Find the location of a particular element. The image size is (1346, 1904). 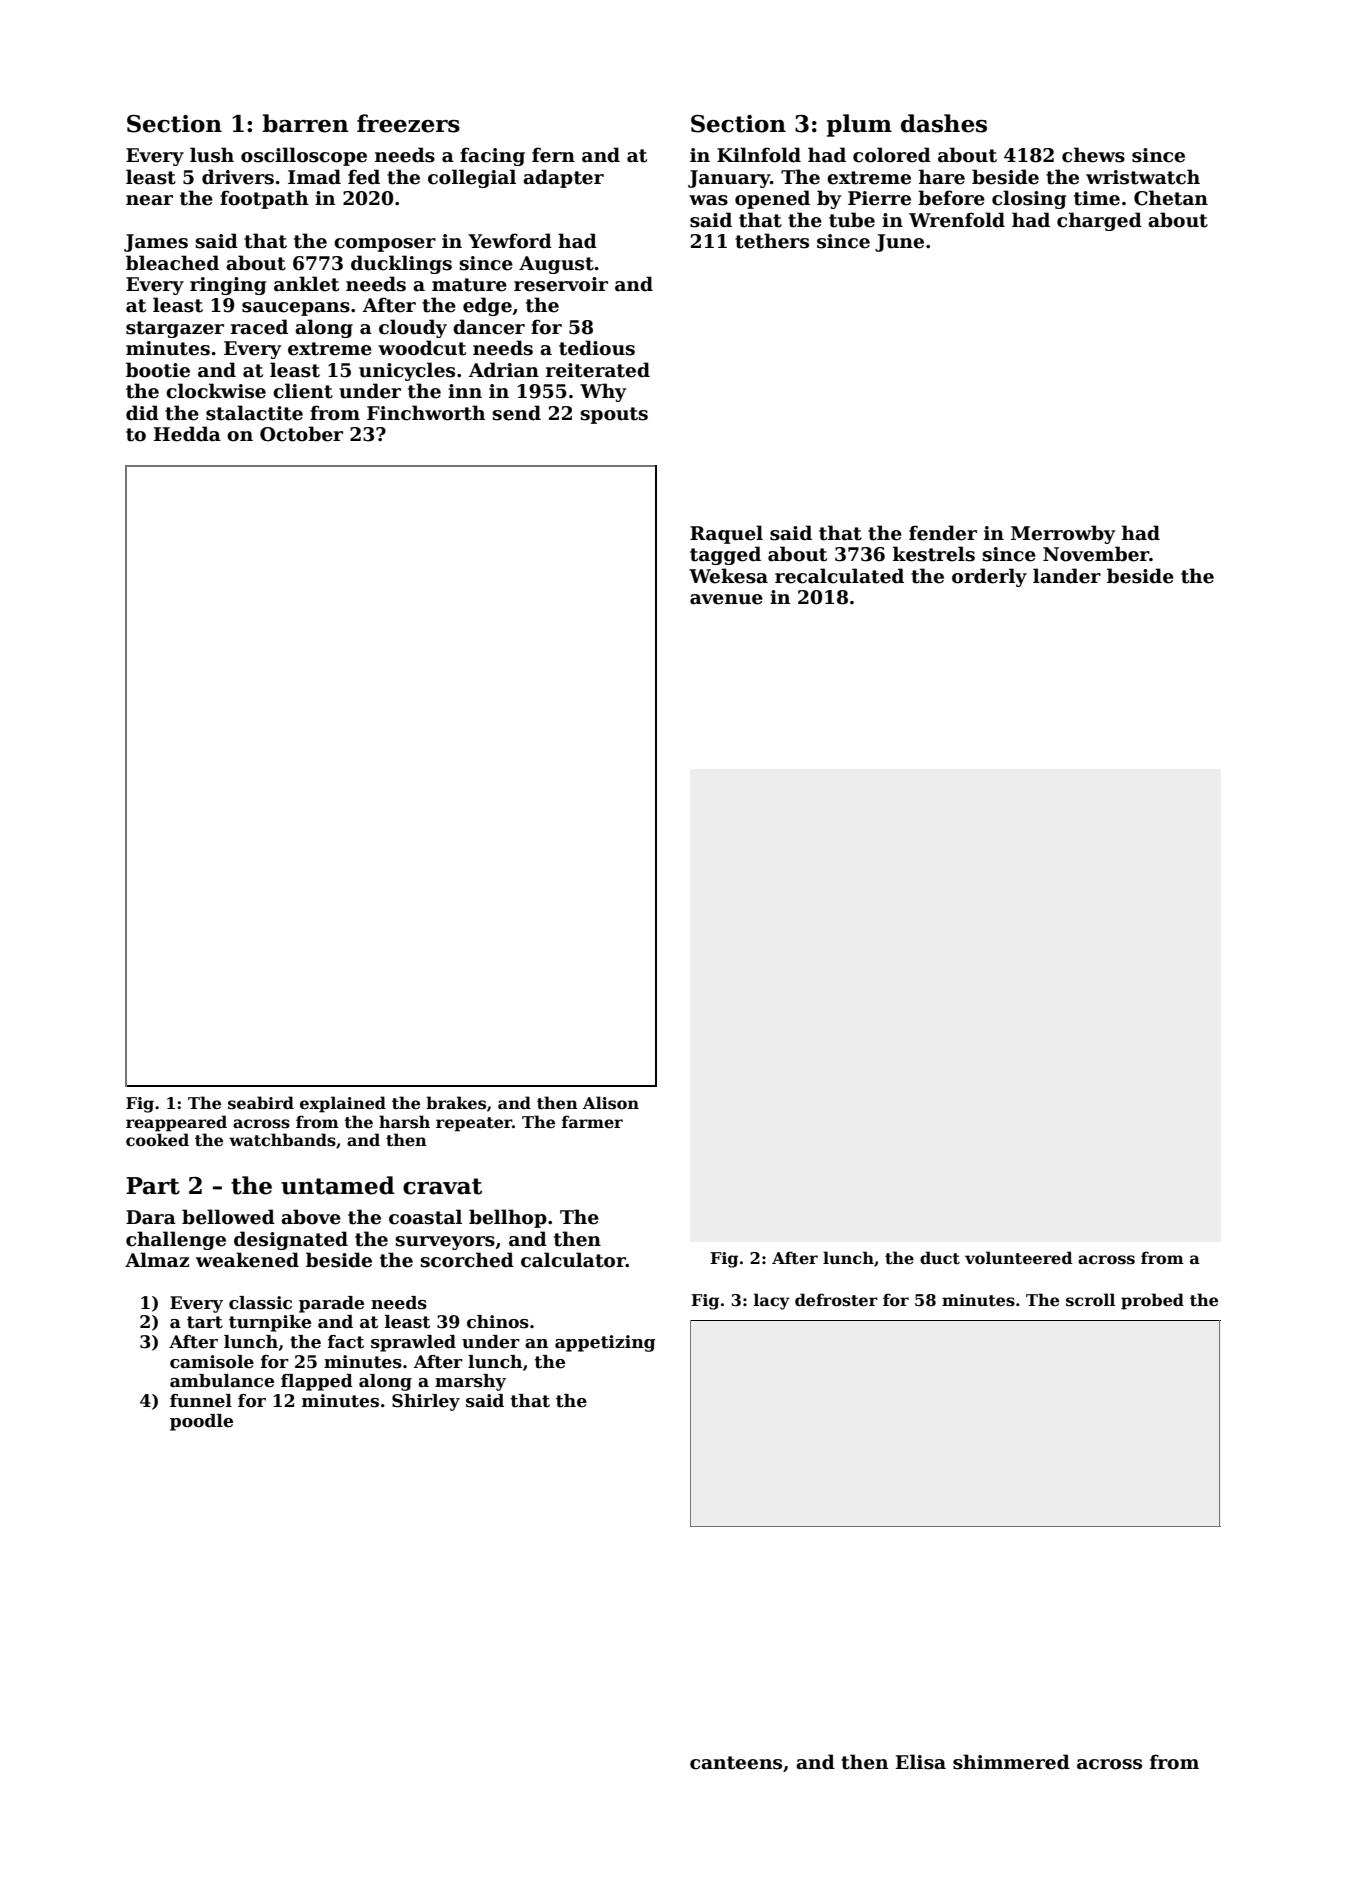

poodle is located at coordinates (201, 1422).
